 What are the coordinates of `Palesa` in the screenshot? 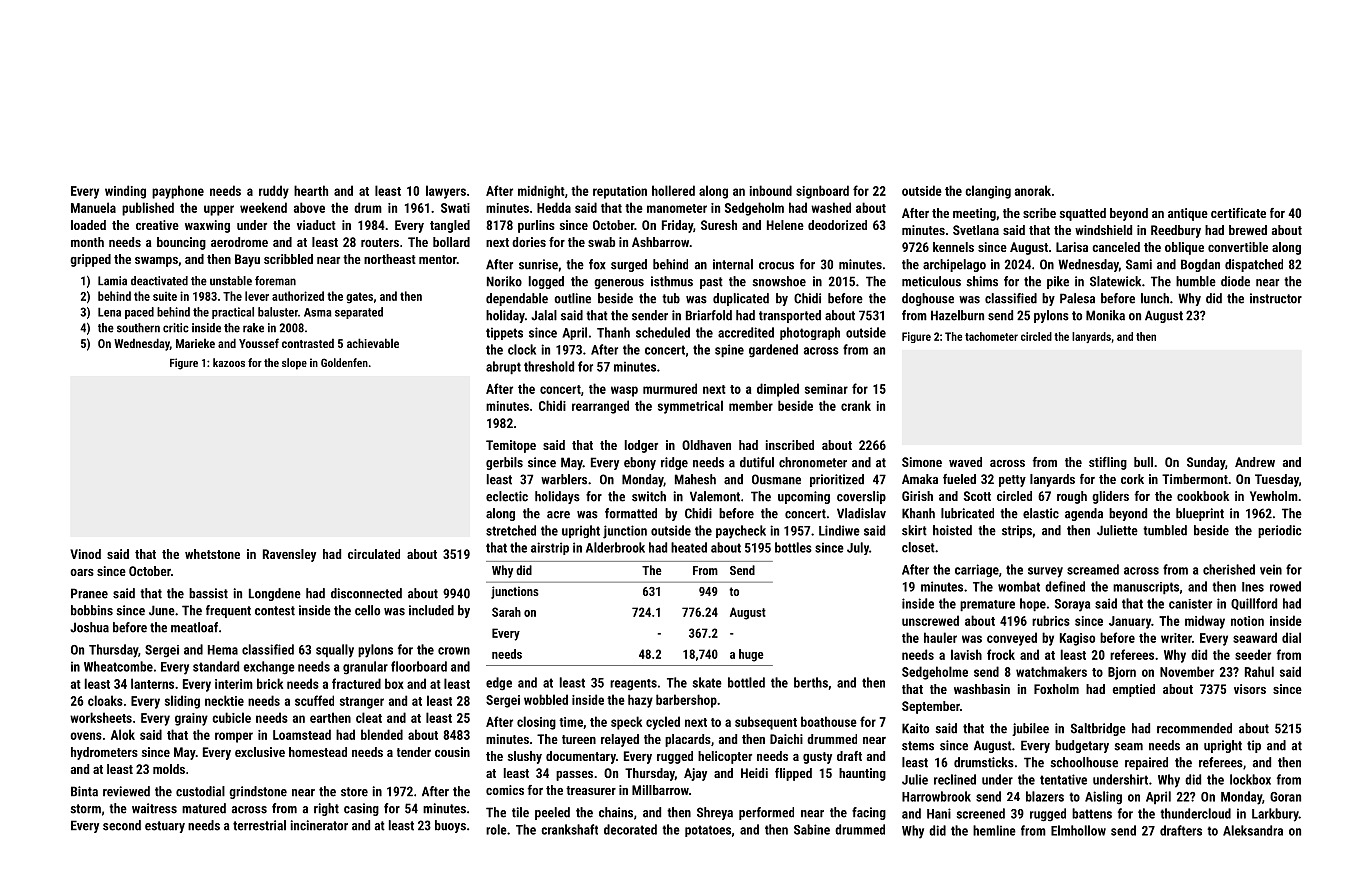 It's located at (1077, 298).
